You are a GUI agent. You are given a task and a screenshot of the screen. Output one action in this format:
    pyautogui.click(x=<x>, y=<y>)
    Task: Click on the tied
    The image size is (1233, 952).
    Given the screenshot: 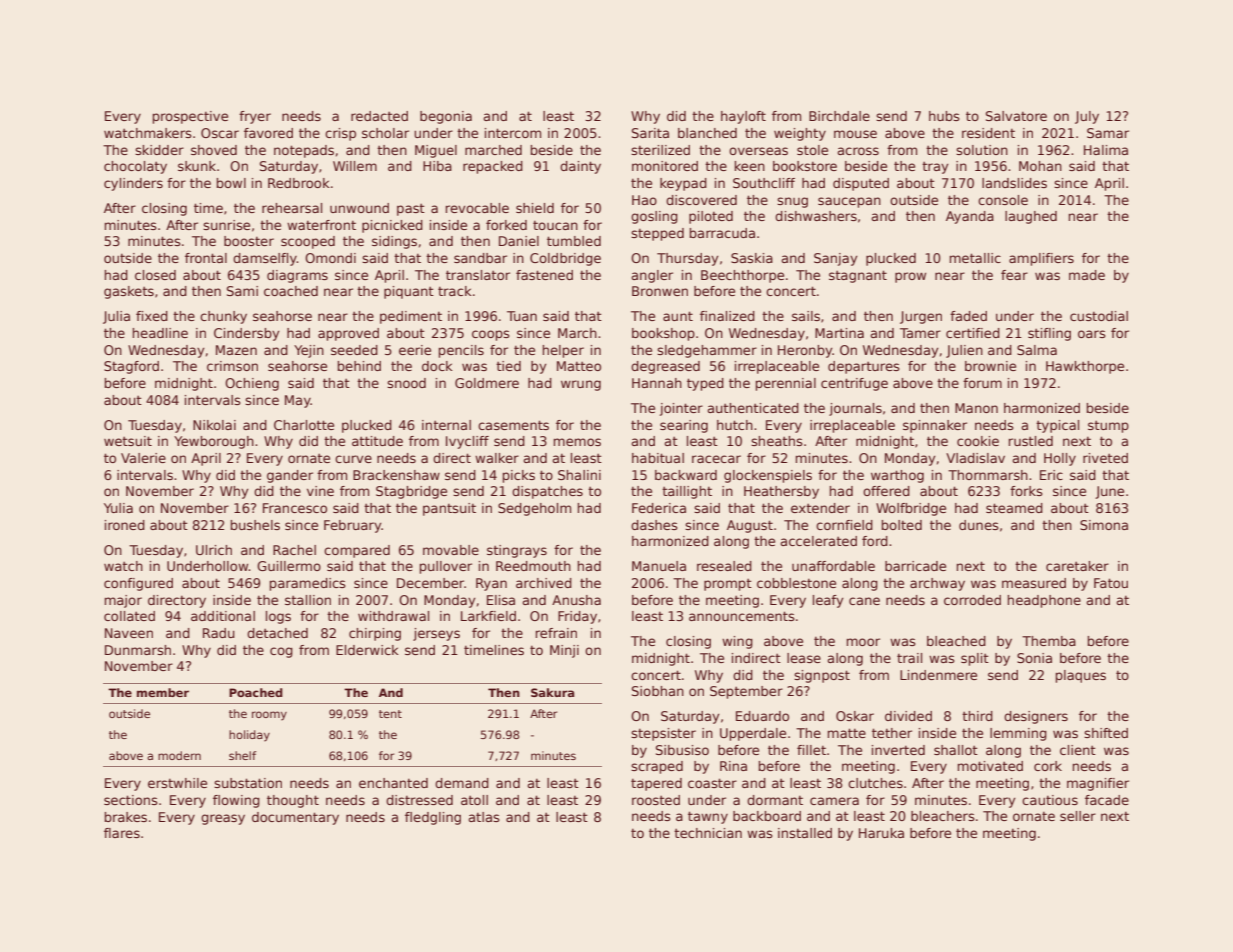 What is the action you would take?
    pyautogui.click(x=508, y=366)
